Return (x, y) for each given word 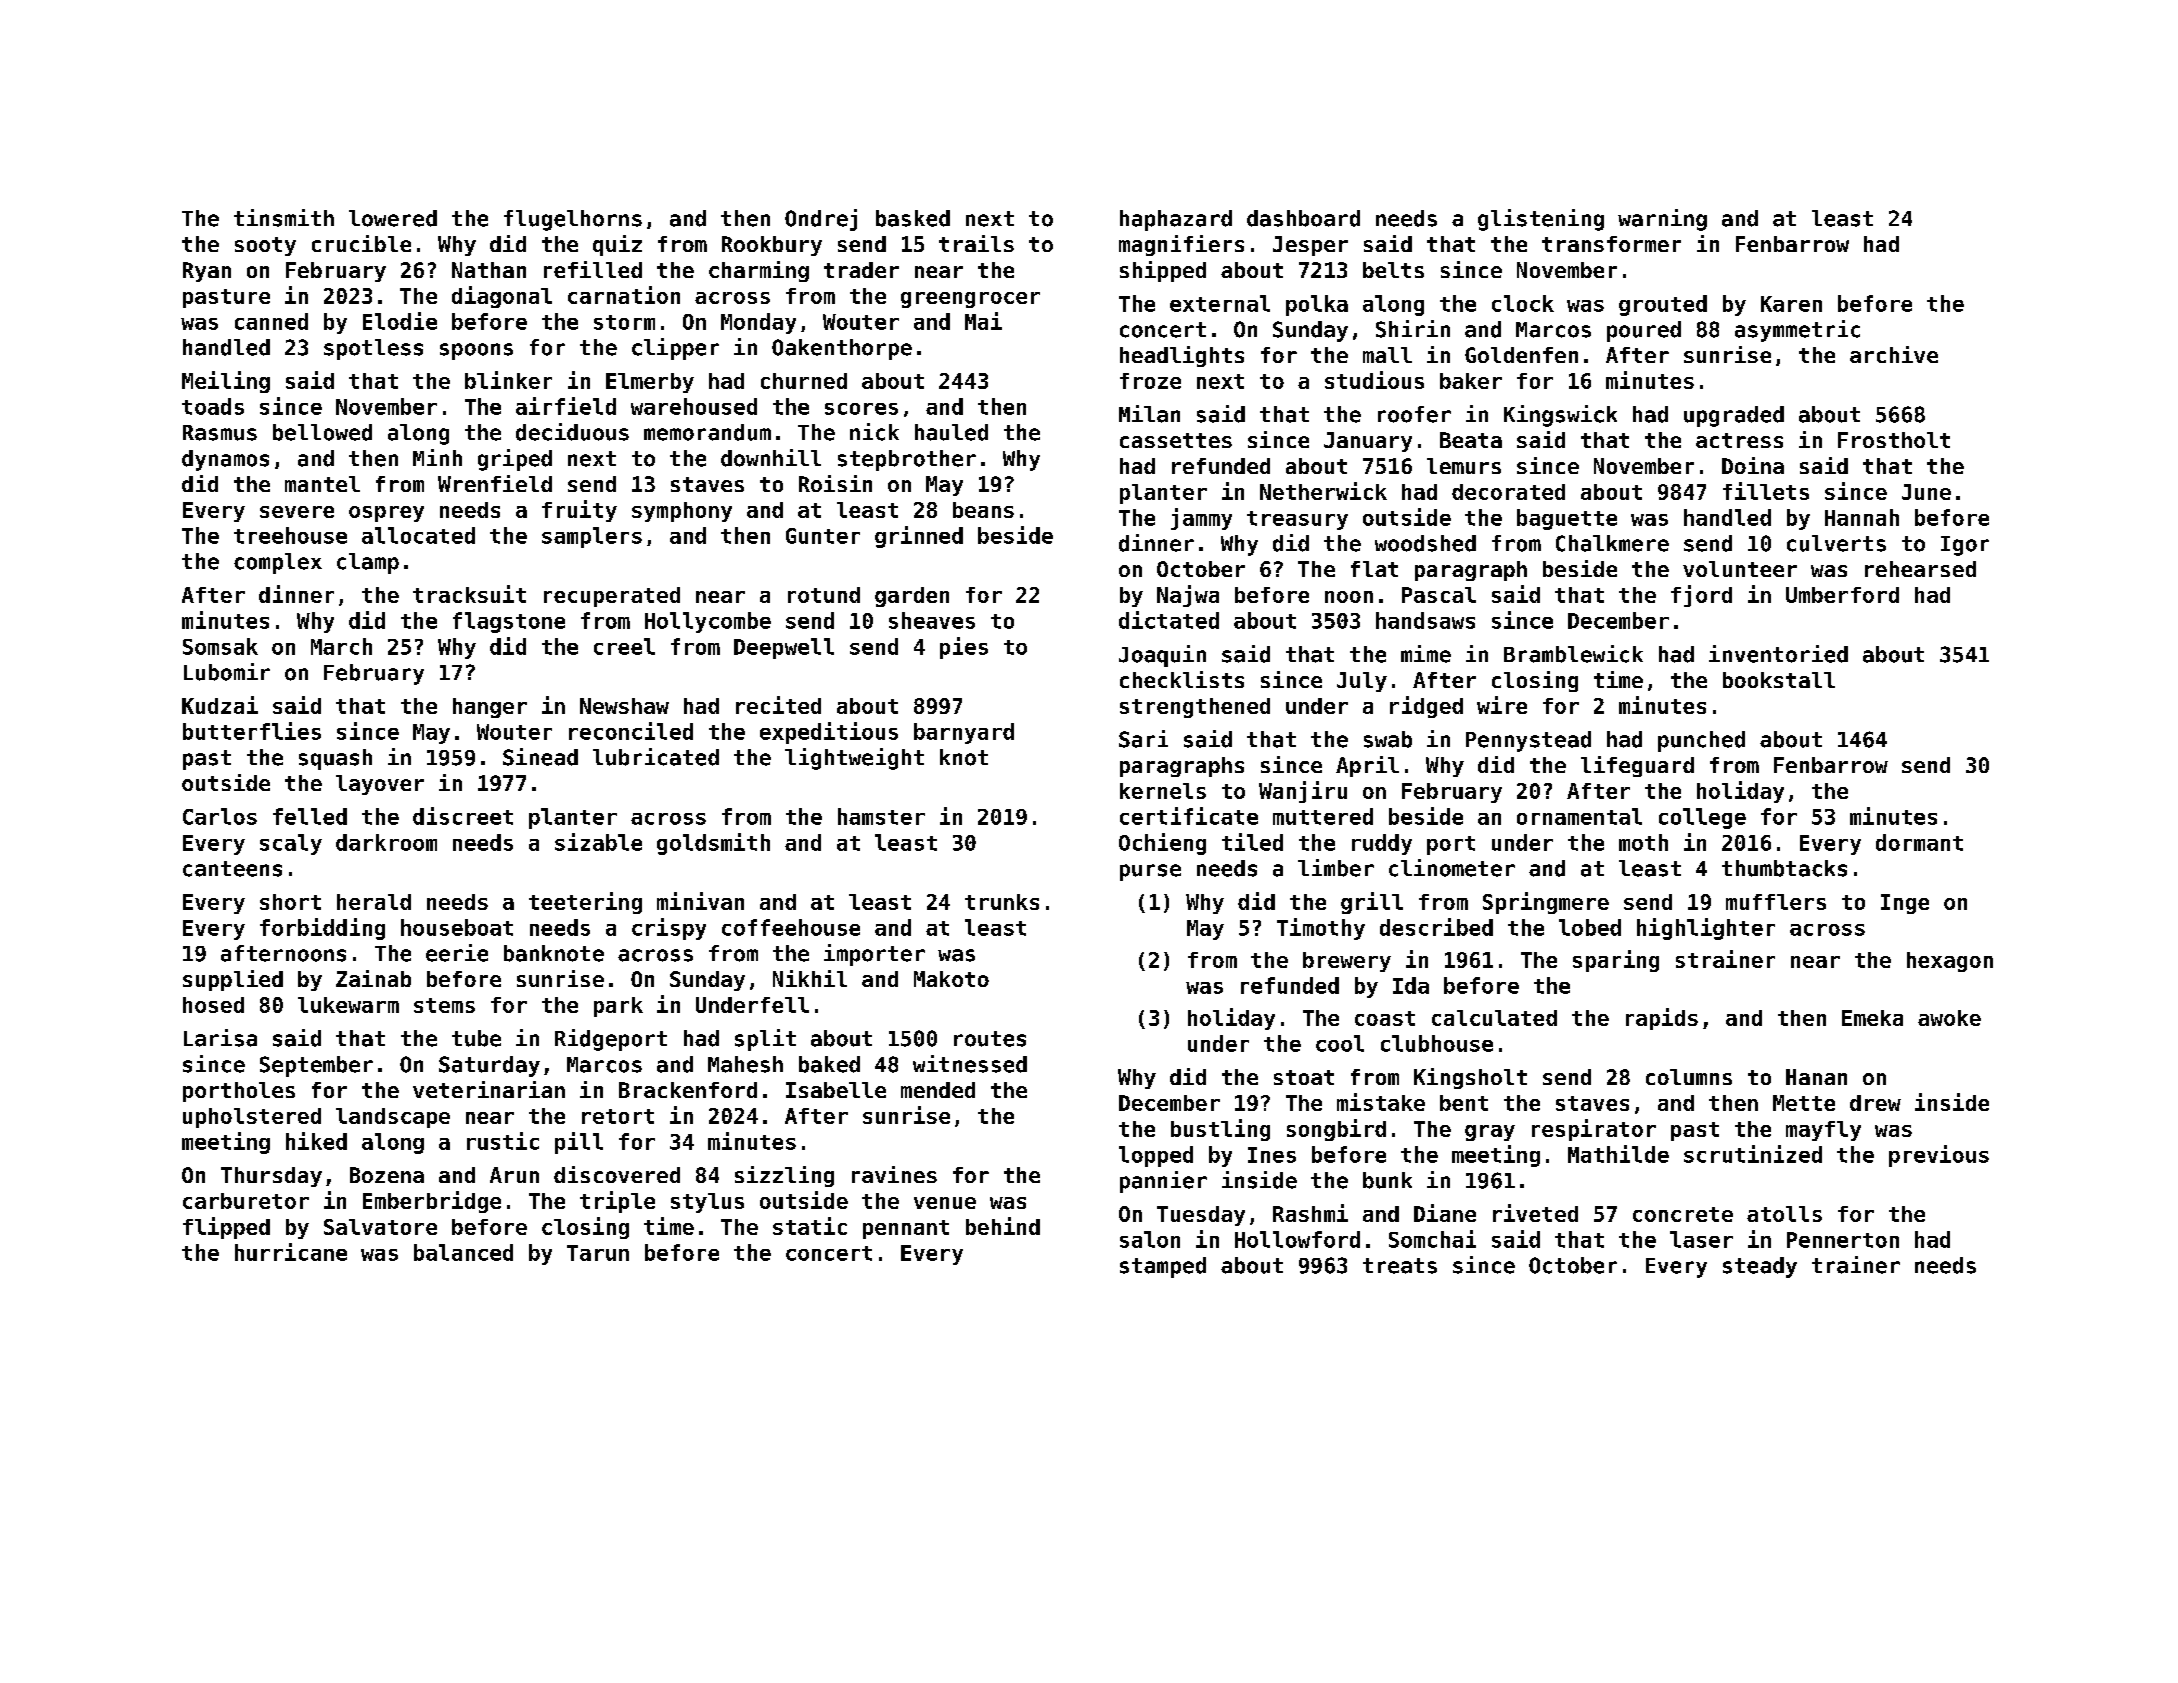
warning (1662, 220)
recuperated (612, 597)
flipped (226, 1228)
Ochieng (1162, 844)
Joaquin (1162, 656)
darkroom (386, 842)
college (1702, 818)
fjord (1701, 596)
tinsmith (284, 218)
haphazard (1176, 220)
